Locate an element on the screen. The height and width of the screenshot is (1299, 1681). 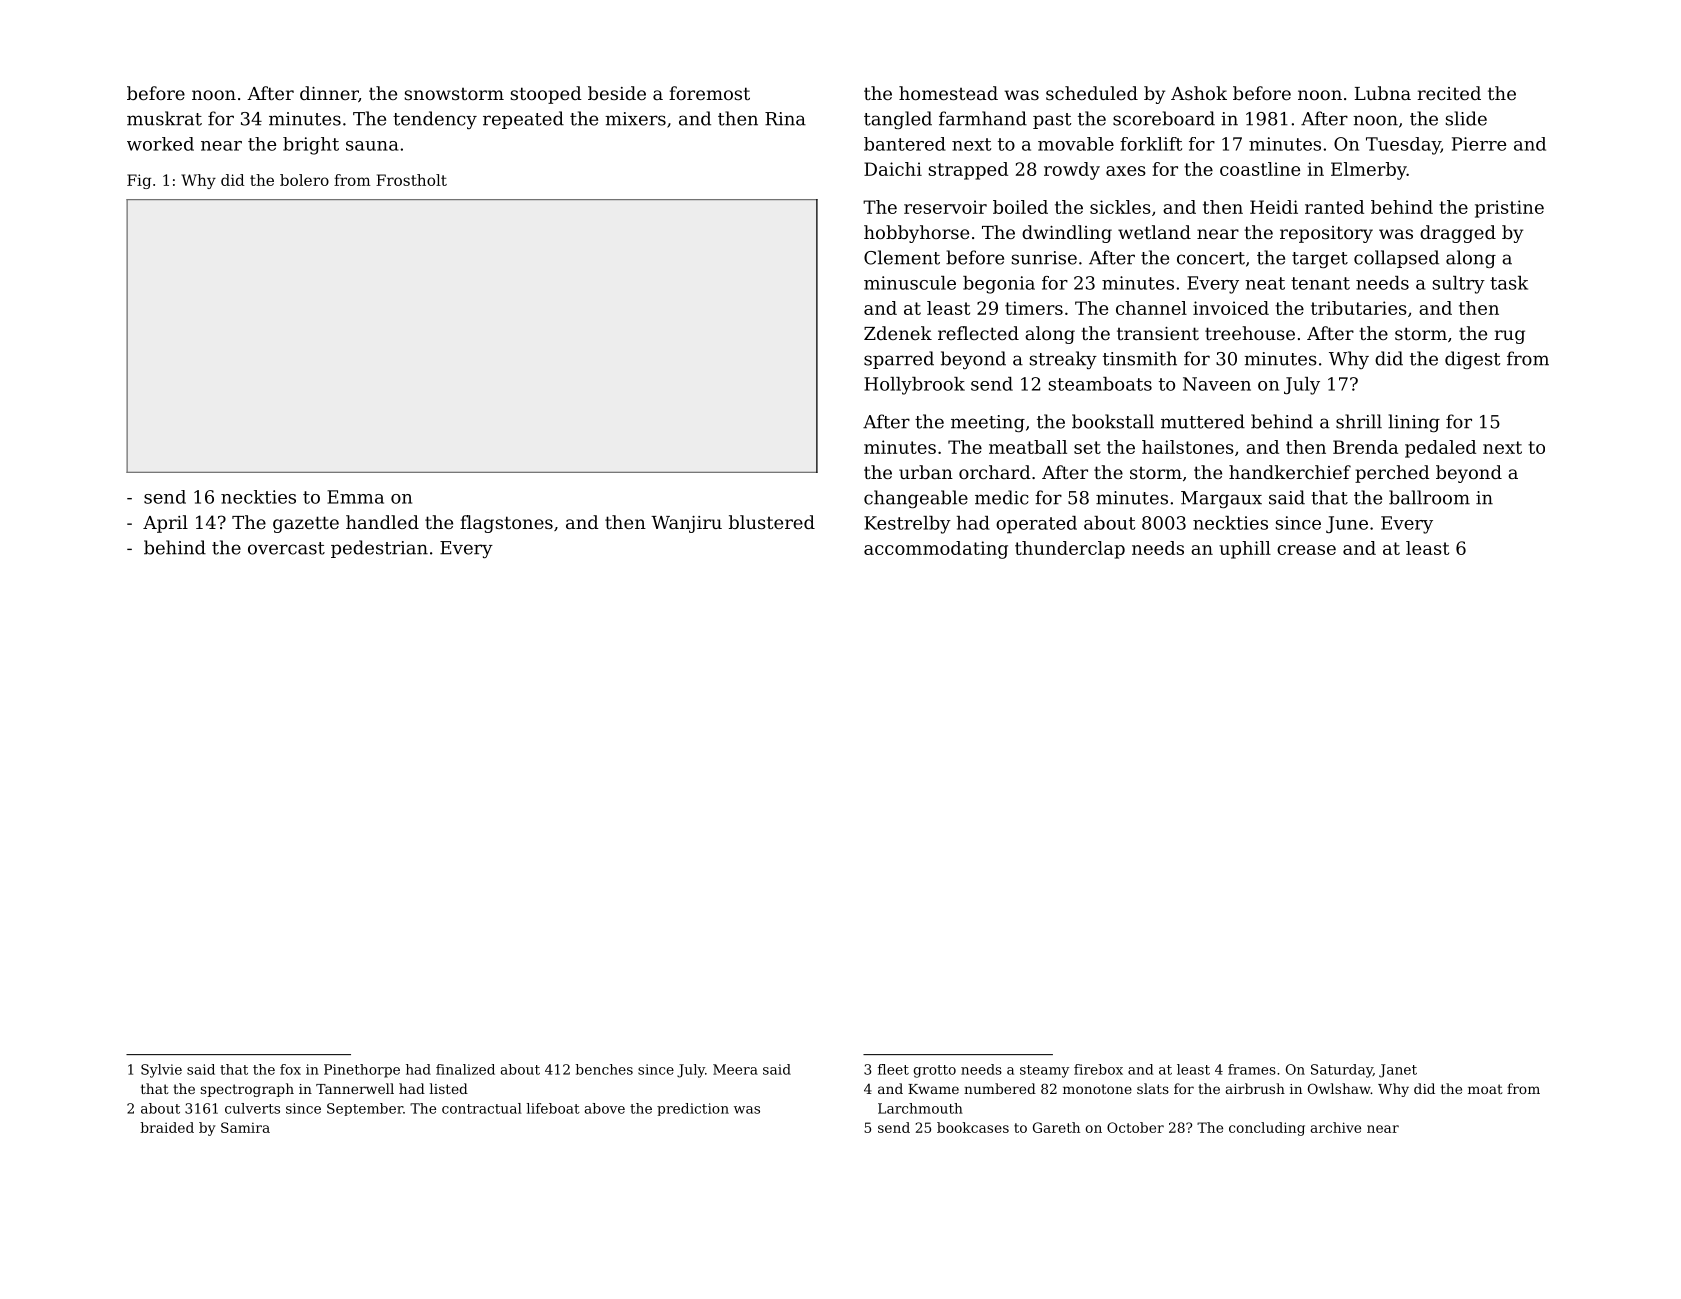
homestead is located at coordinates (948, 93).
